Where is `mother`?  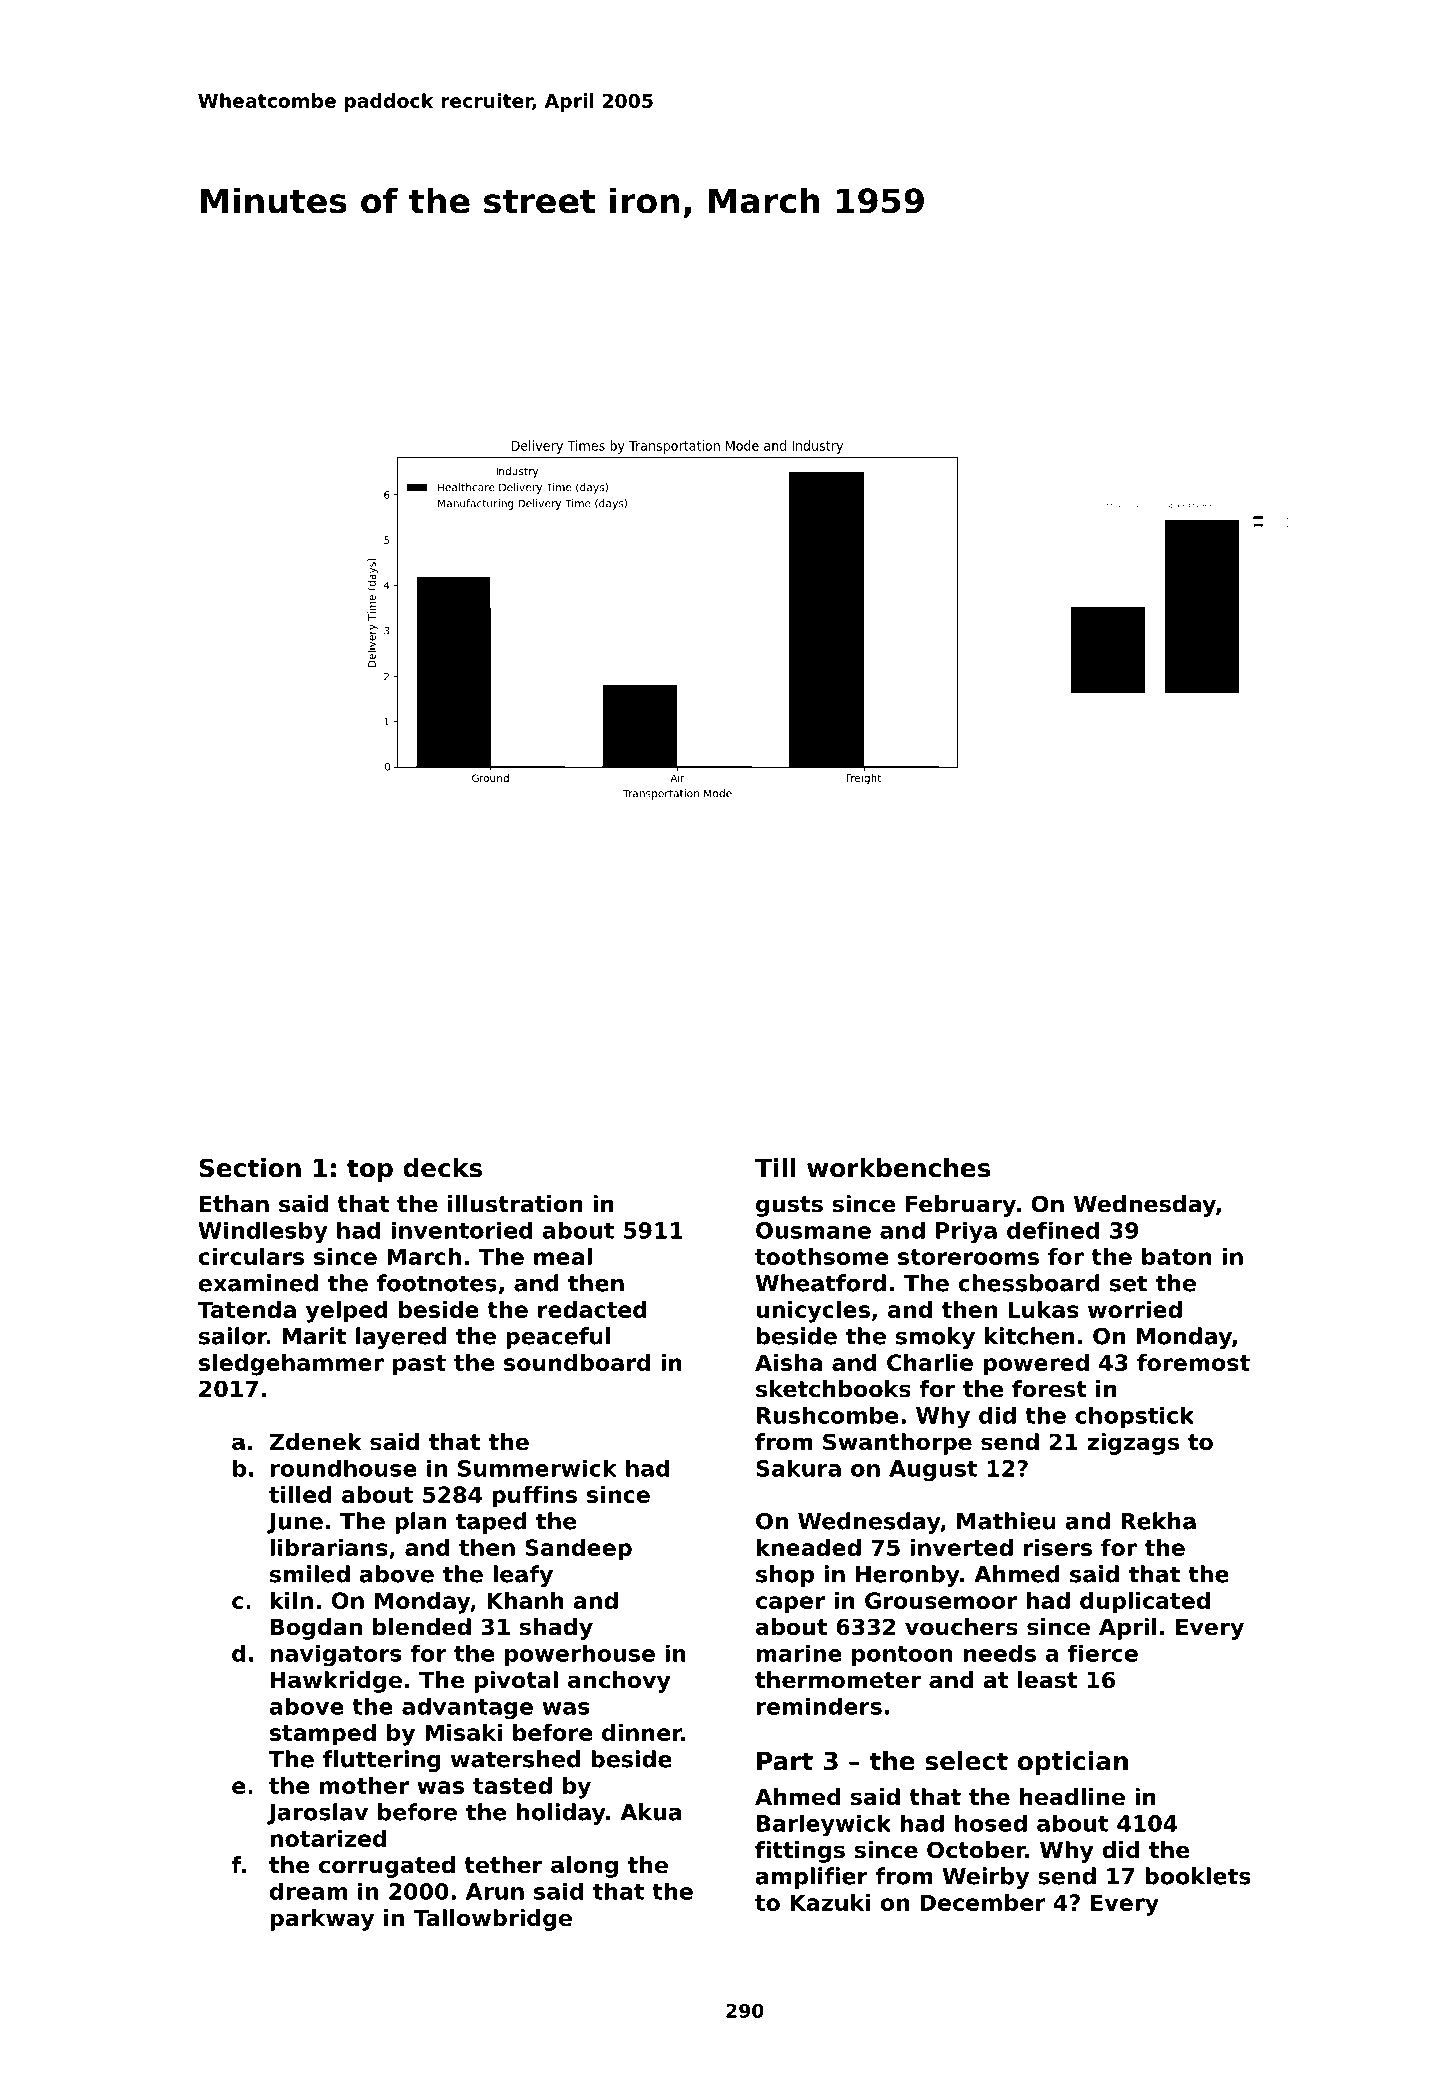 mother is located at coordinates (364, 1785).
